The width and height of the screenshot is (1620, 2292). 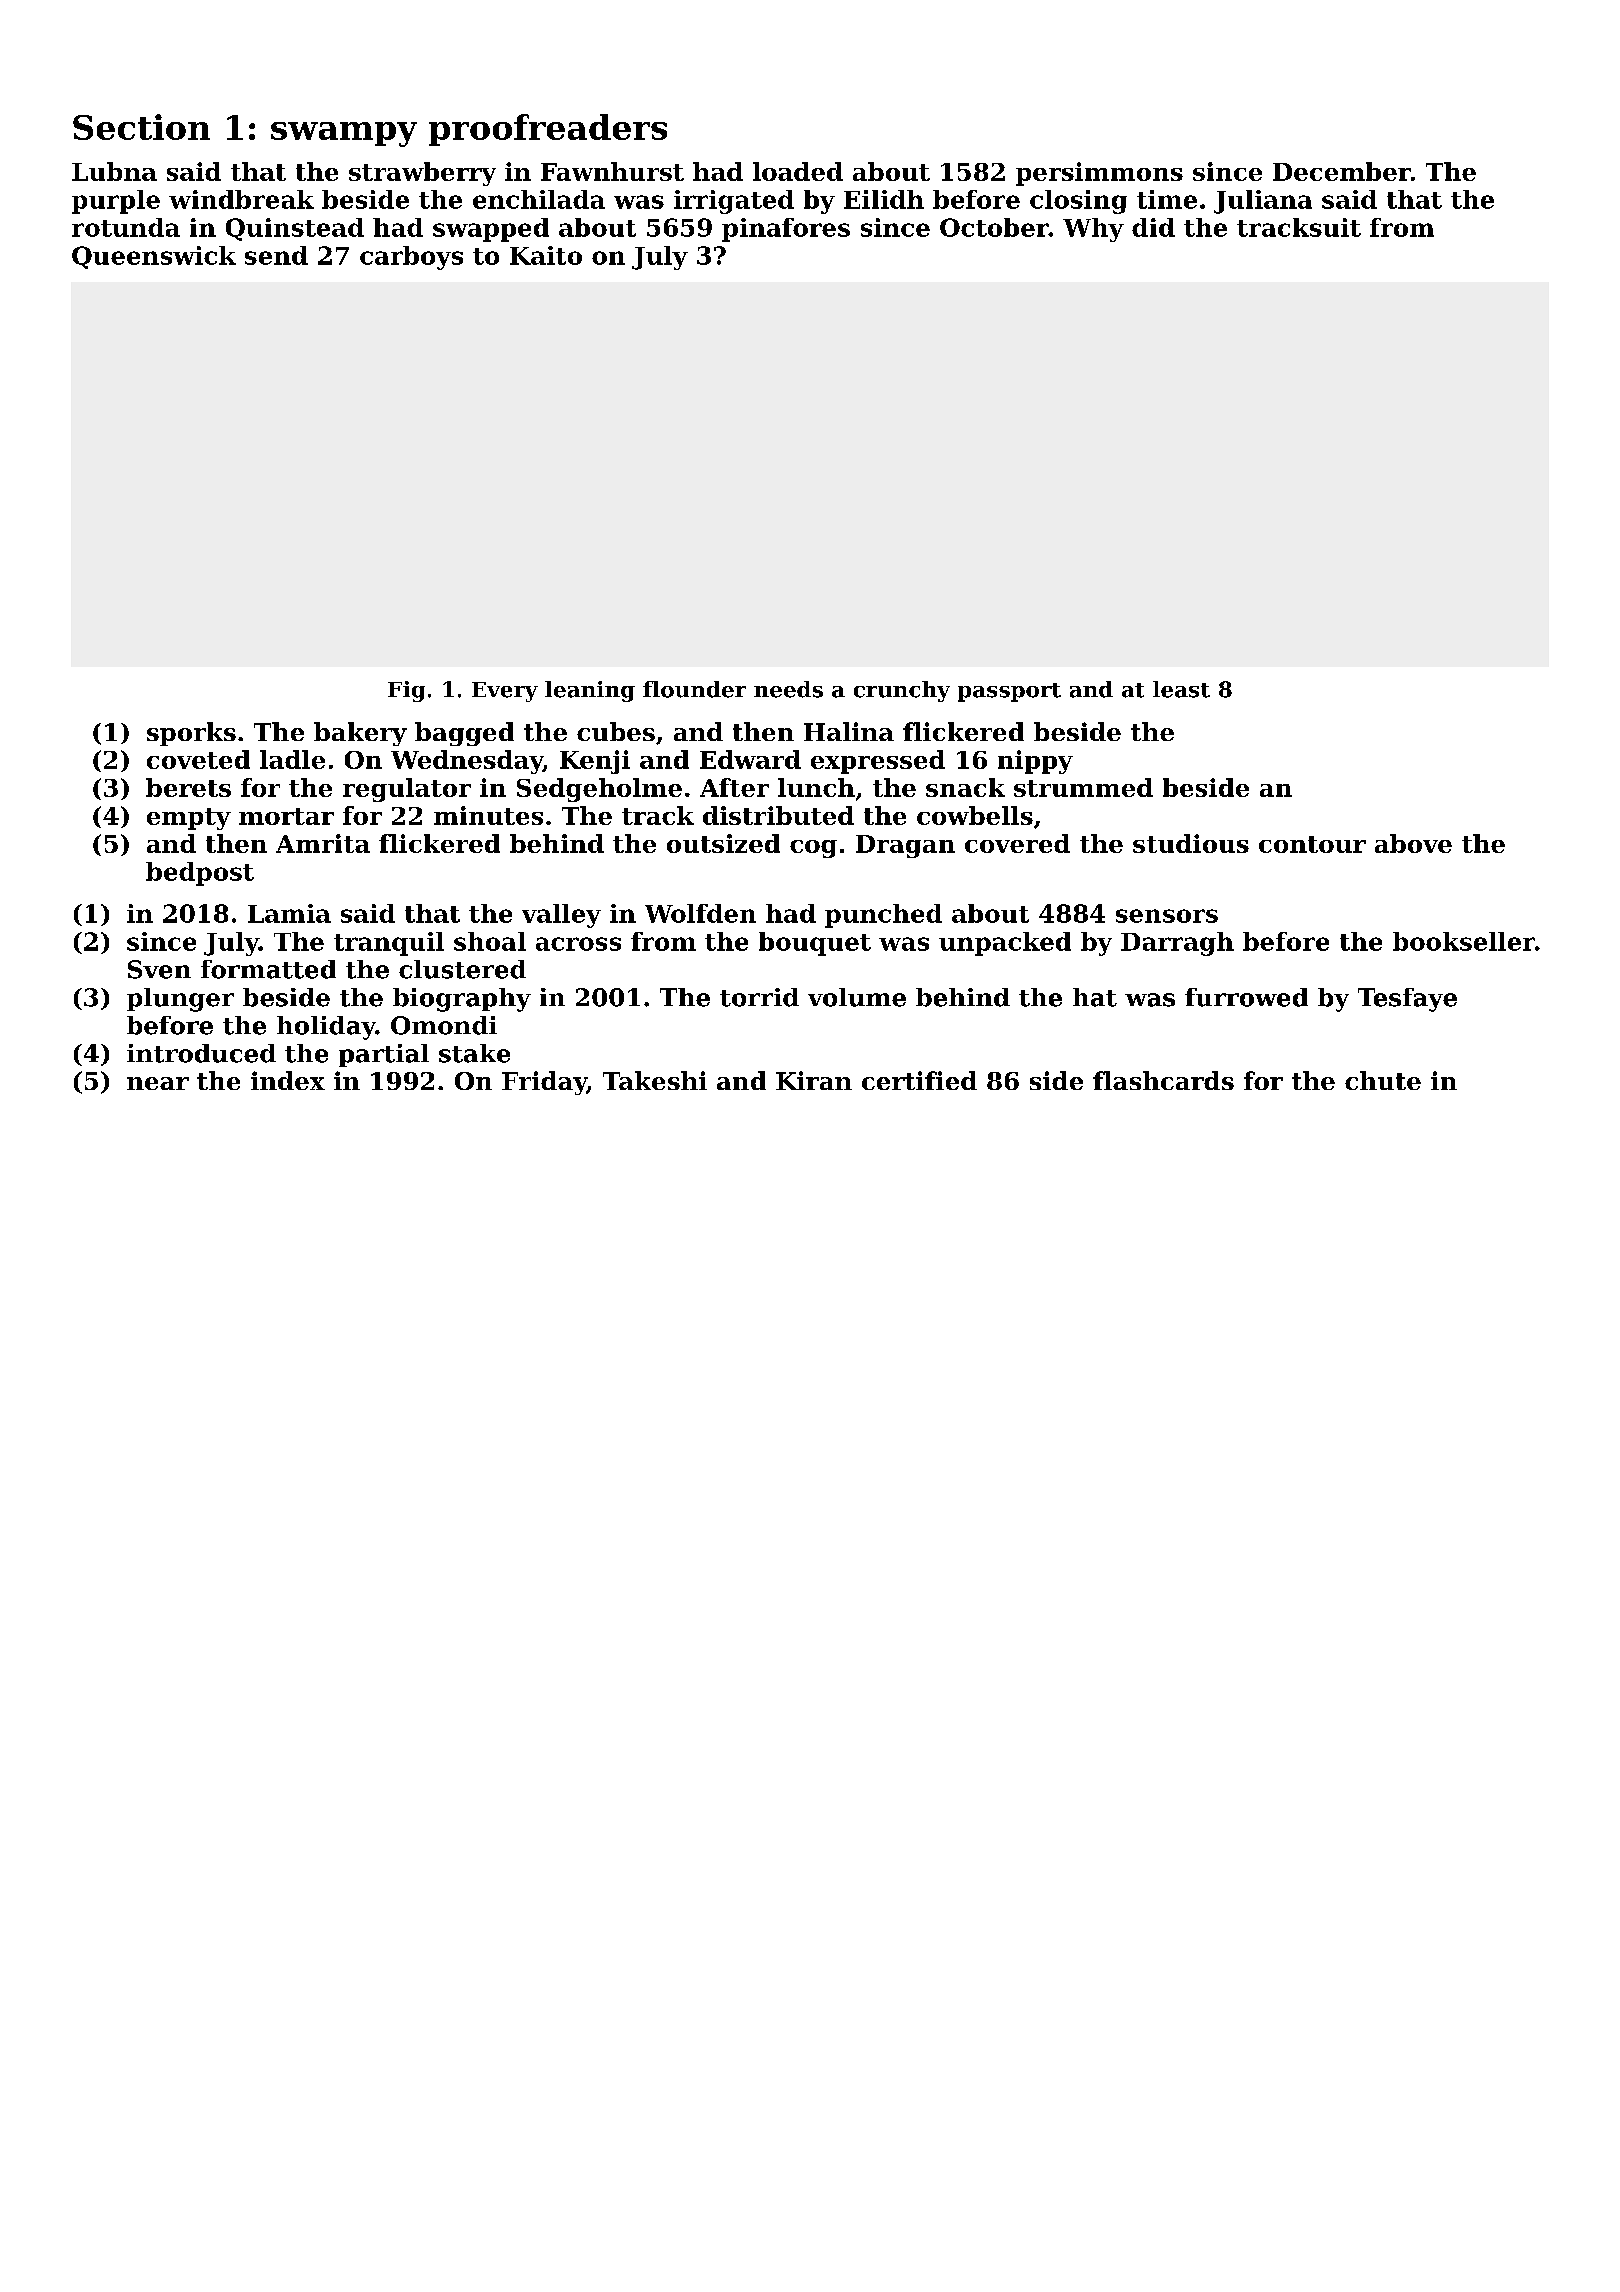 I want to click on flounder, so click(x=694, y=689).
